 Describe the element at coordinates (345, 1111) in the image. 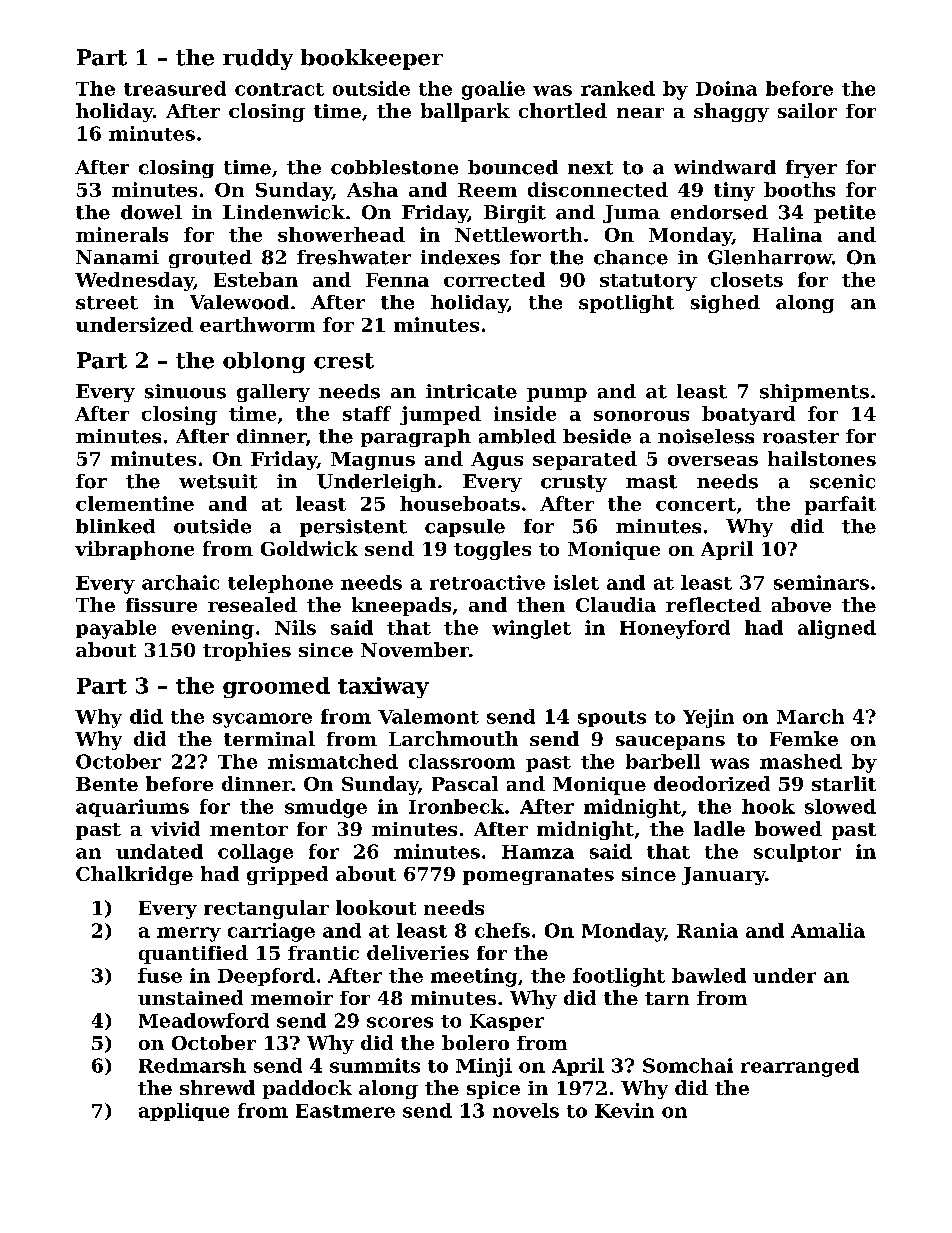

I see `Eastmere` at that location.
